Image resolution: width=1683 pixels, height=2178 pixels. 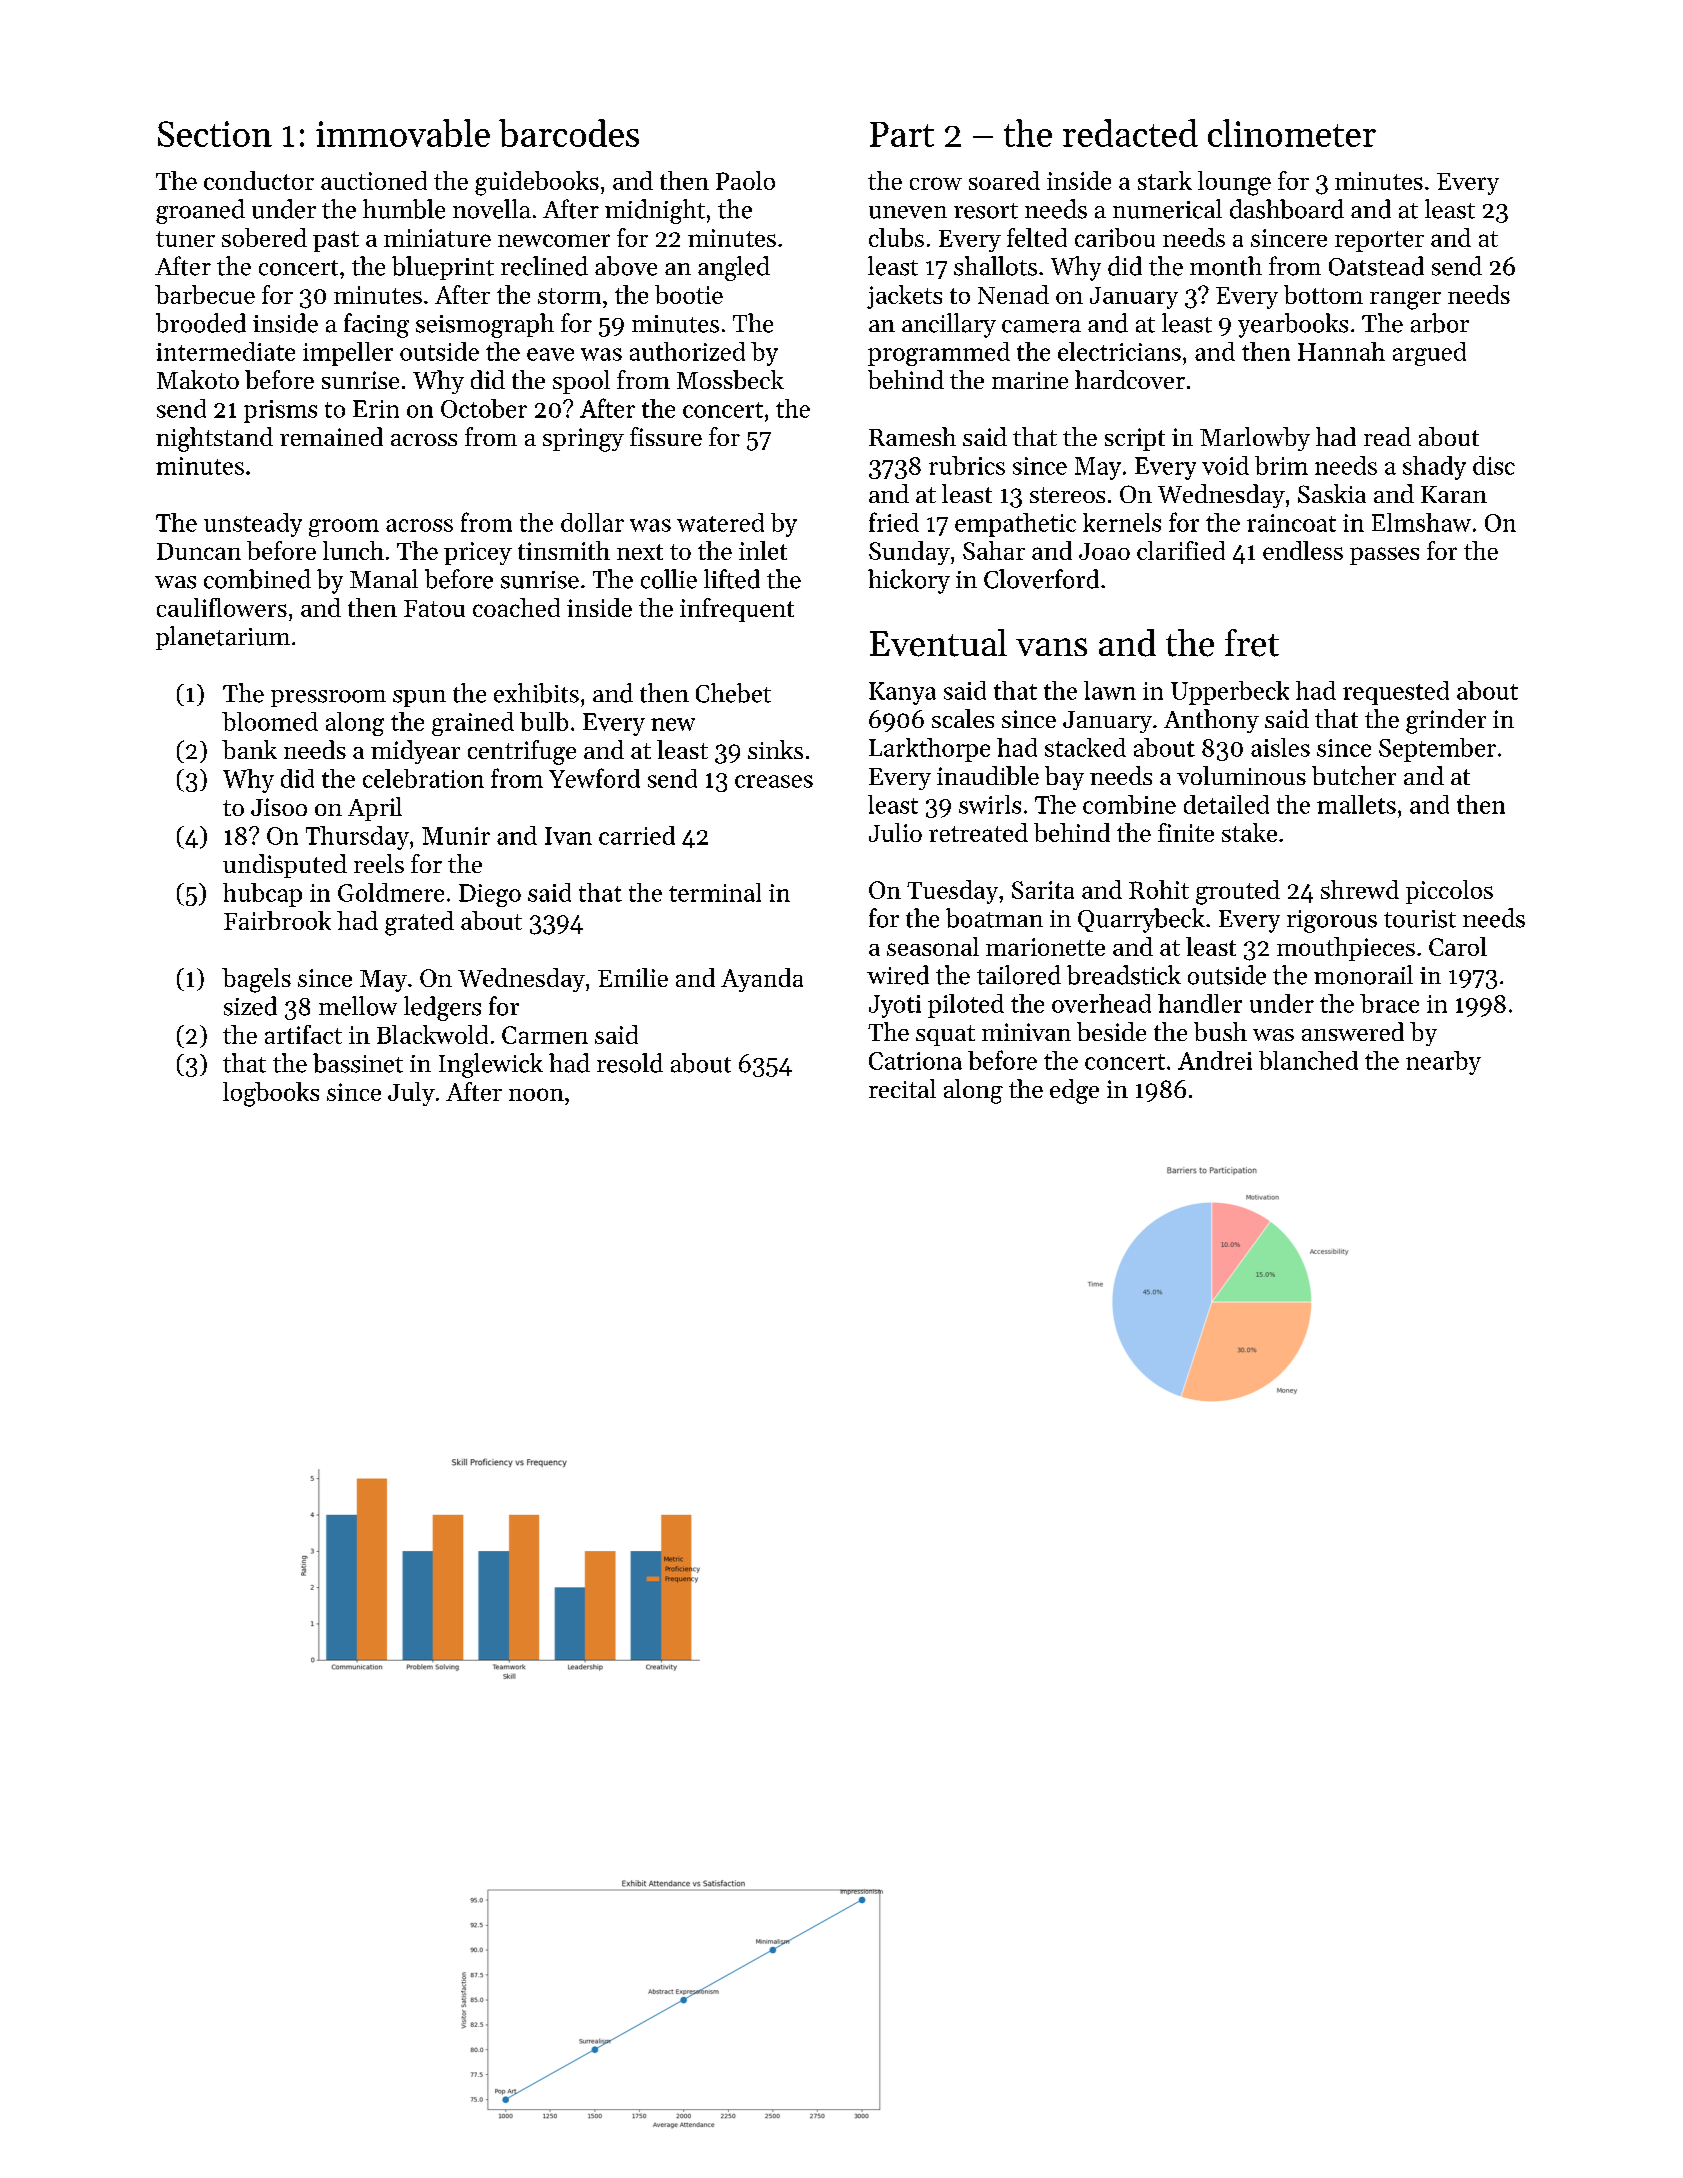 I want to click on bagels, so click(x=256, y=980).
